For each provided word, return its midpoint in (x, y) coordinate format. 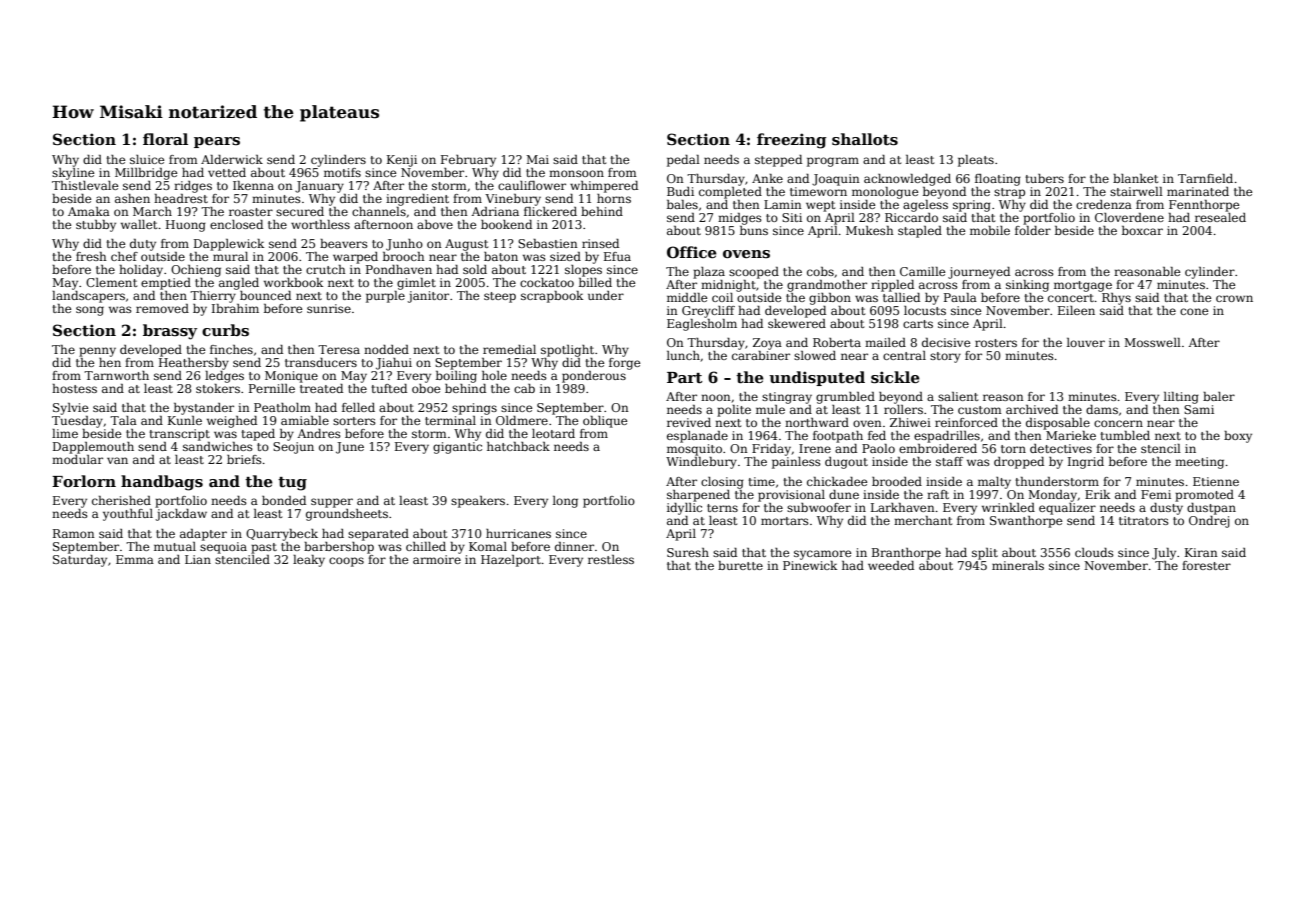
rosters (996, 343)
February (468, 161)
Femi (1156, 494)
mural (230, 256)
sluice (147, 159)
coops (346, 562)
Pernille (272, 388)
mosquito (694, 450)
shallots (865, 139)
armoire (437, 559)
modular (77, 459)
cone (1194, 311)
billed (595, 282)
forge (624, 364)
